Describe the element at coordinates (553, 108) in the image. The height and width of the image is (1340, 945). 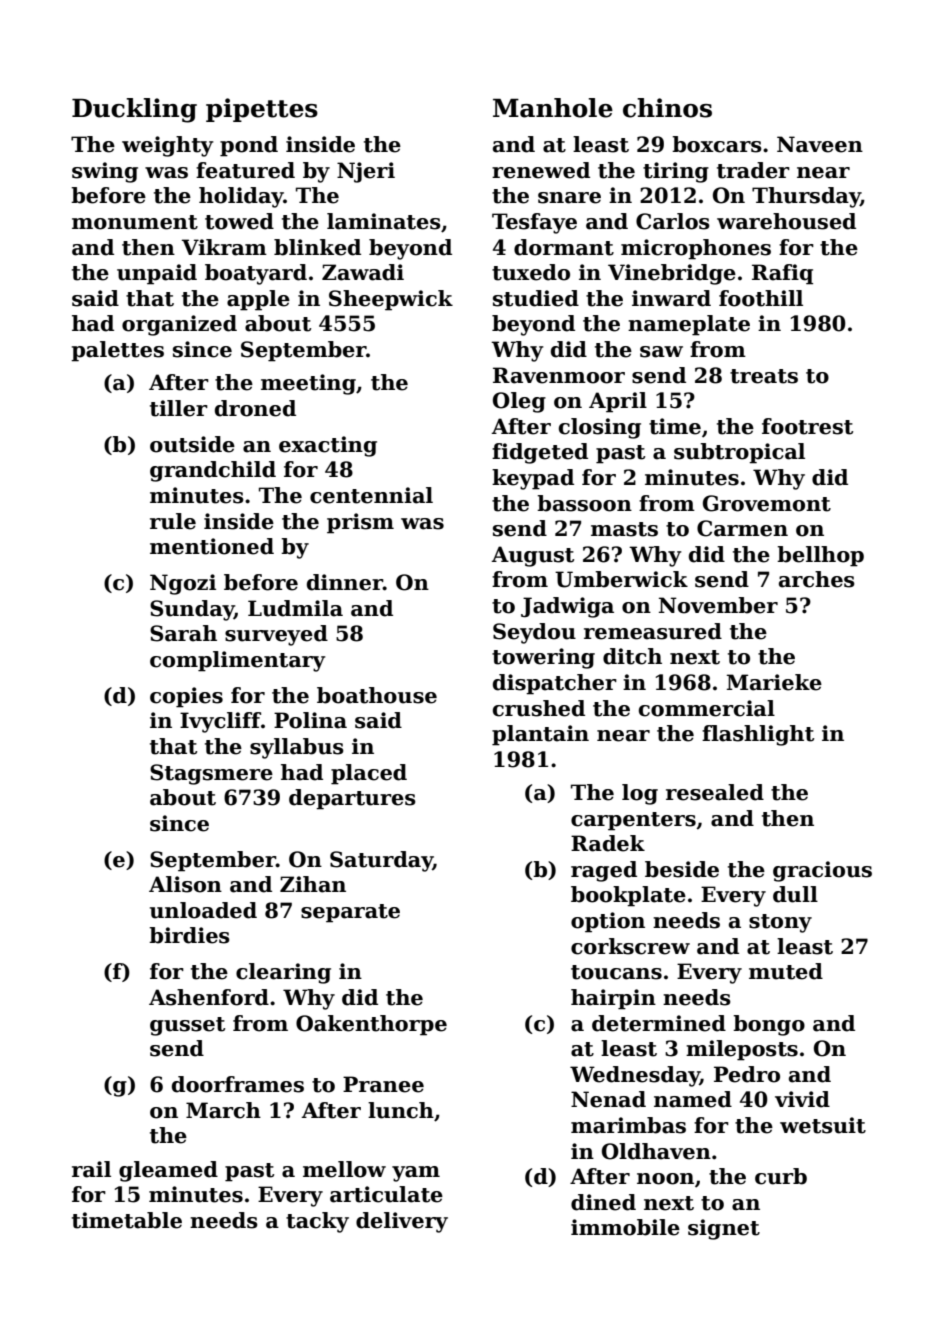
I see `Manhole` at that location.
